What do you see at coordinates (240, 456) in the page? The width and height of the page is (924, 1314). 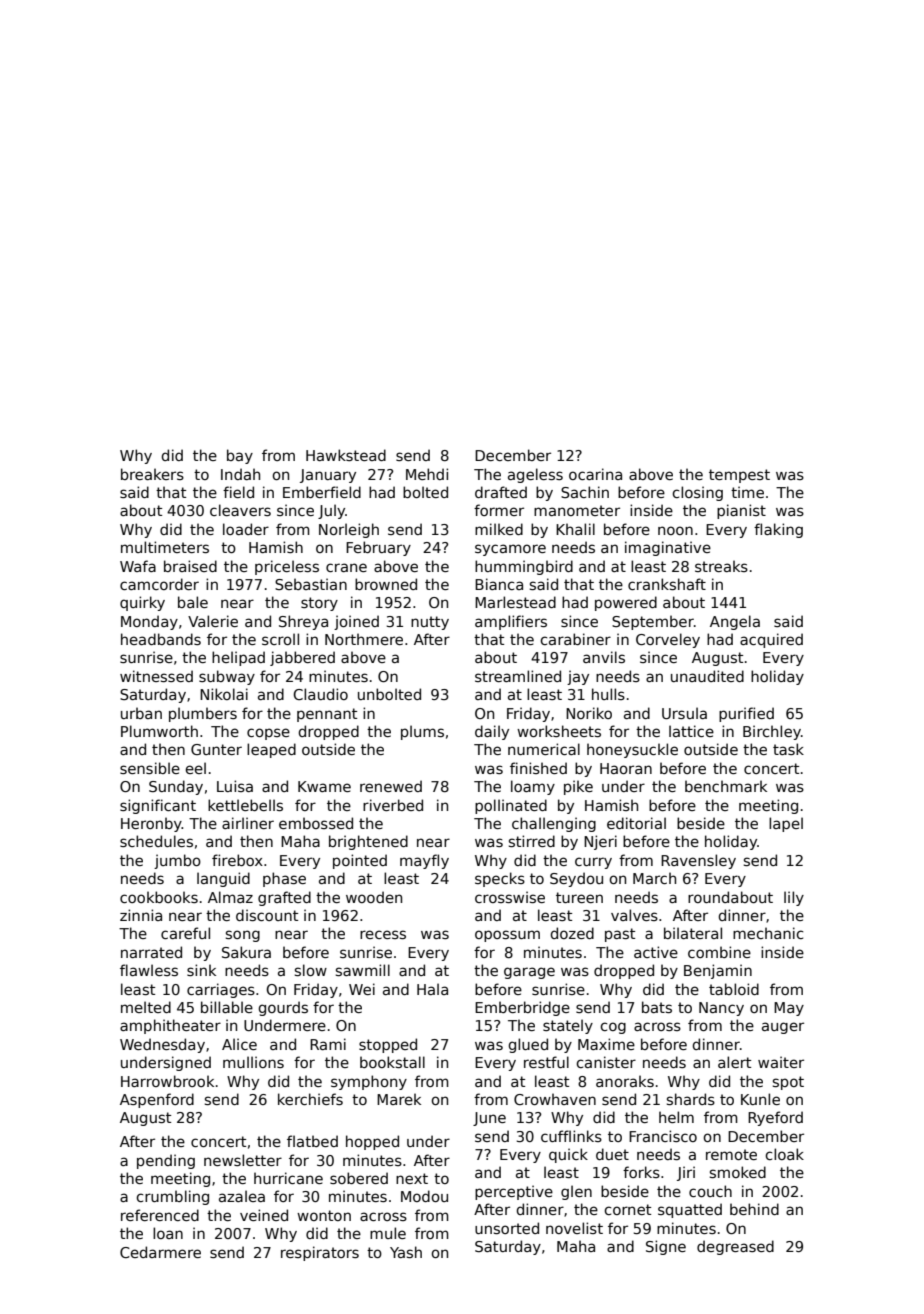 I see `bay` at bounding box center [240, 456].
